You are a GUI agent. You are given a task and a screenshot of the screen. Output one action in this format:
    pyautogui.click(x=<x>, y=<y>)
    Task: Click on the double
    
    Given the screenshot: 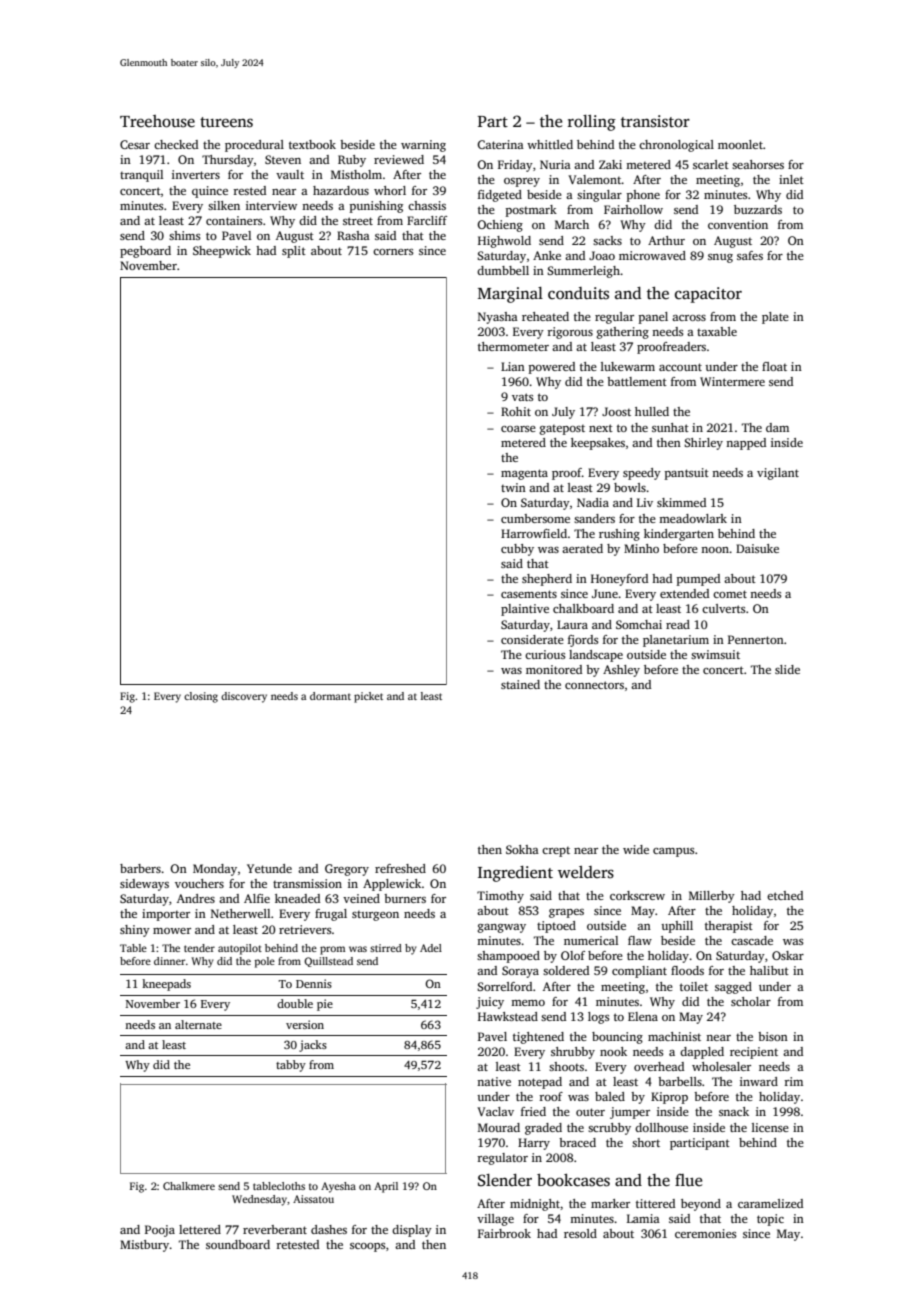 What is the action you would take?
    pyautogui.click(x=295, y=1003)
